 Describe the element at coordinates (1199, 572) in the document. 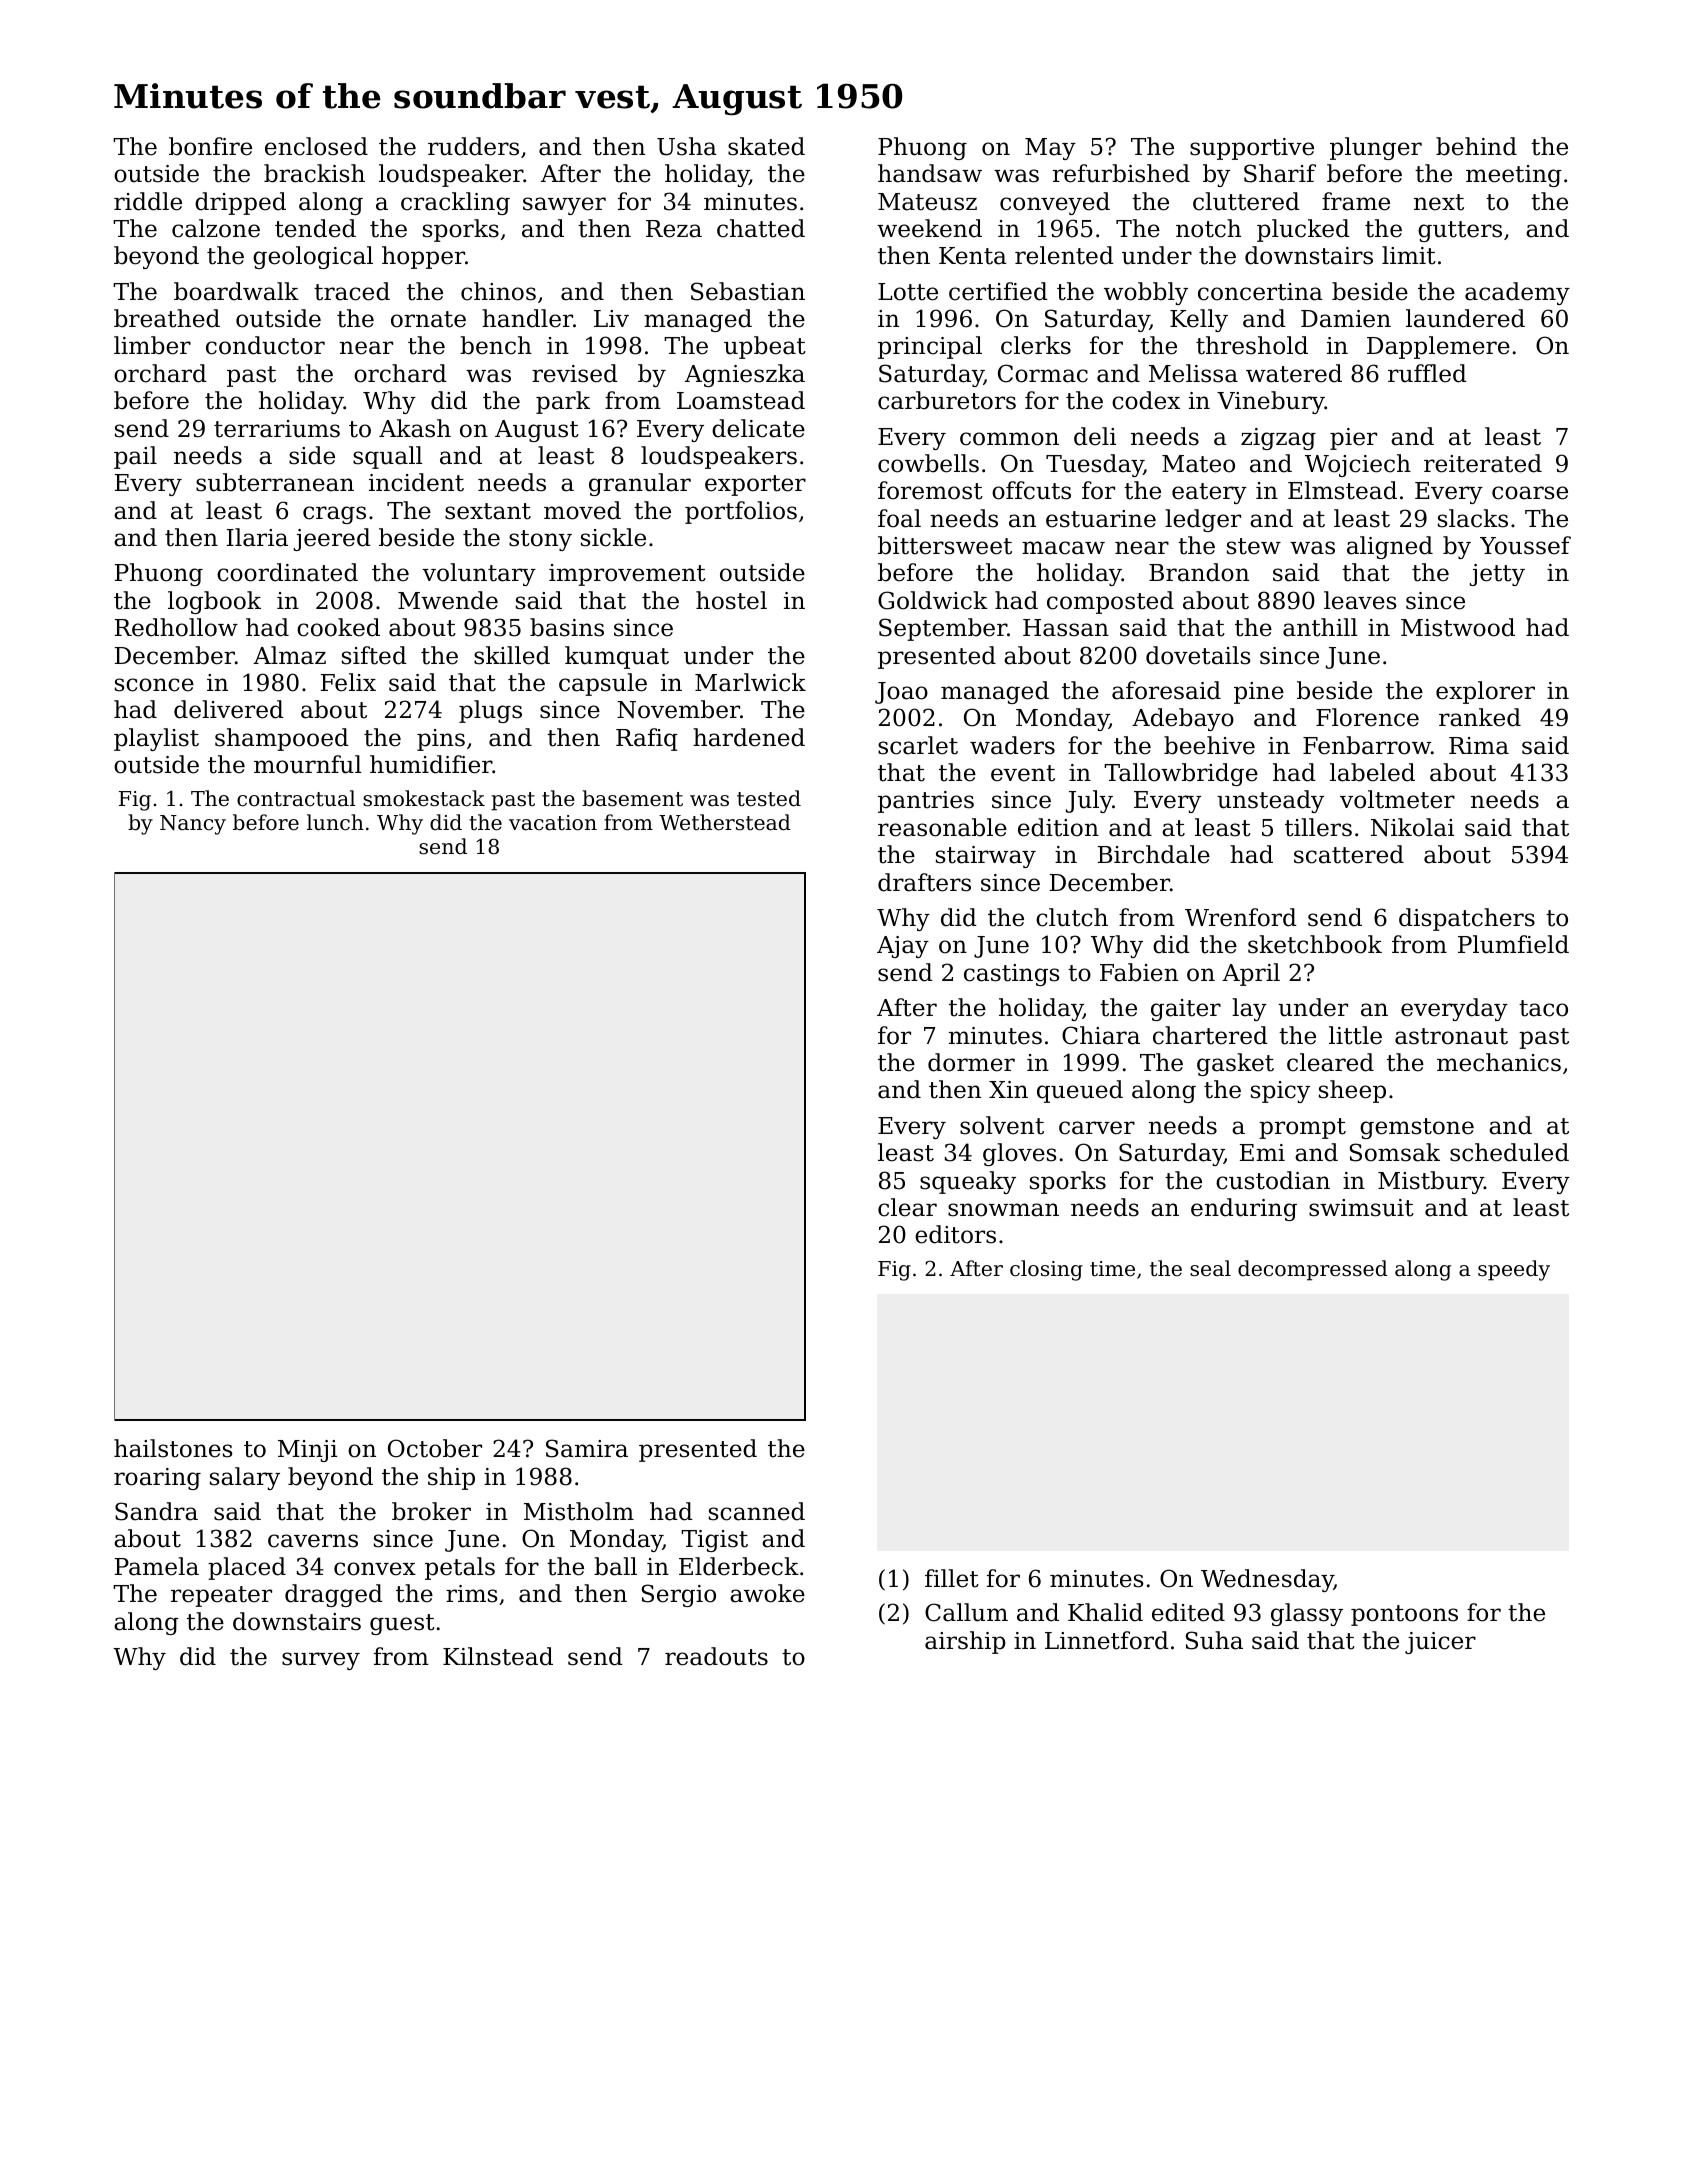

I see `Brandon` at that location.
